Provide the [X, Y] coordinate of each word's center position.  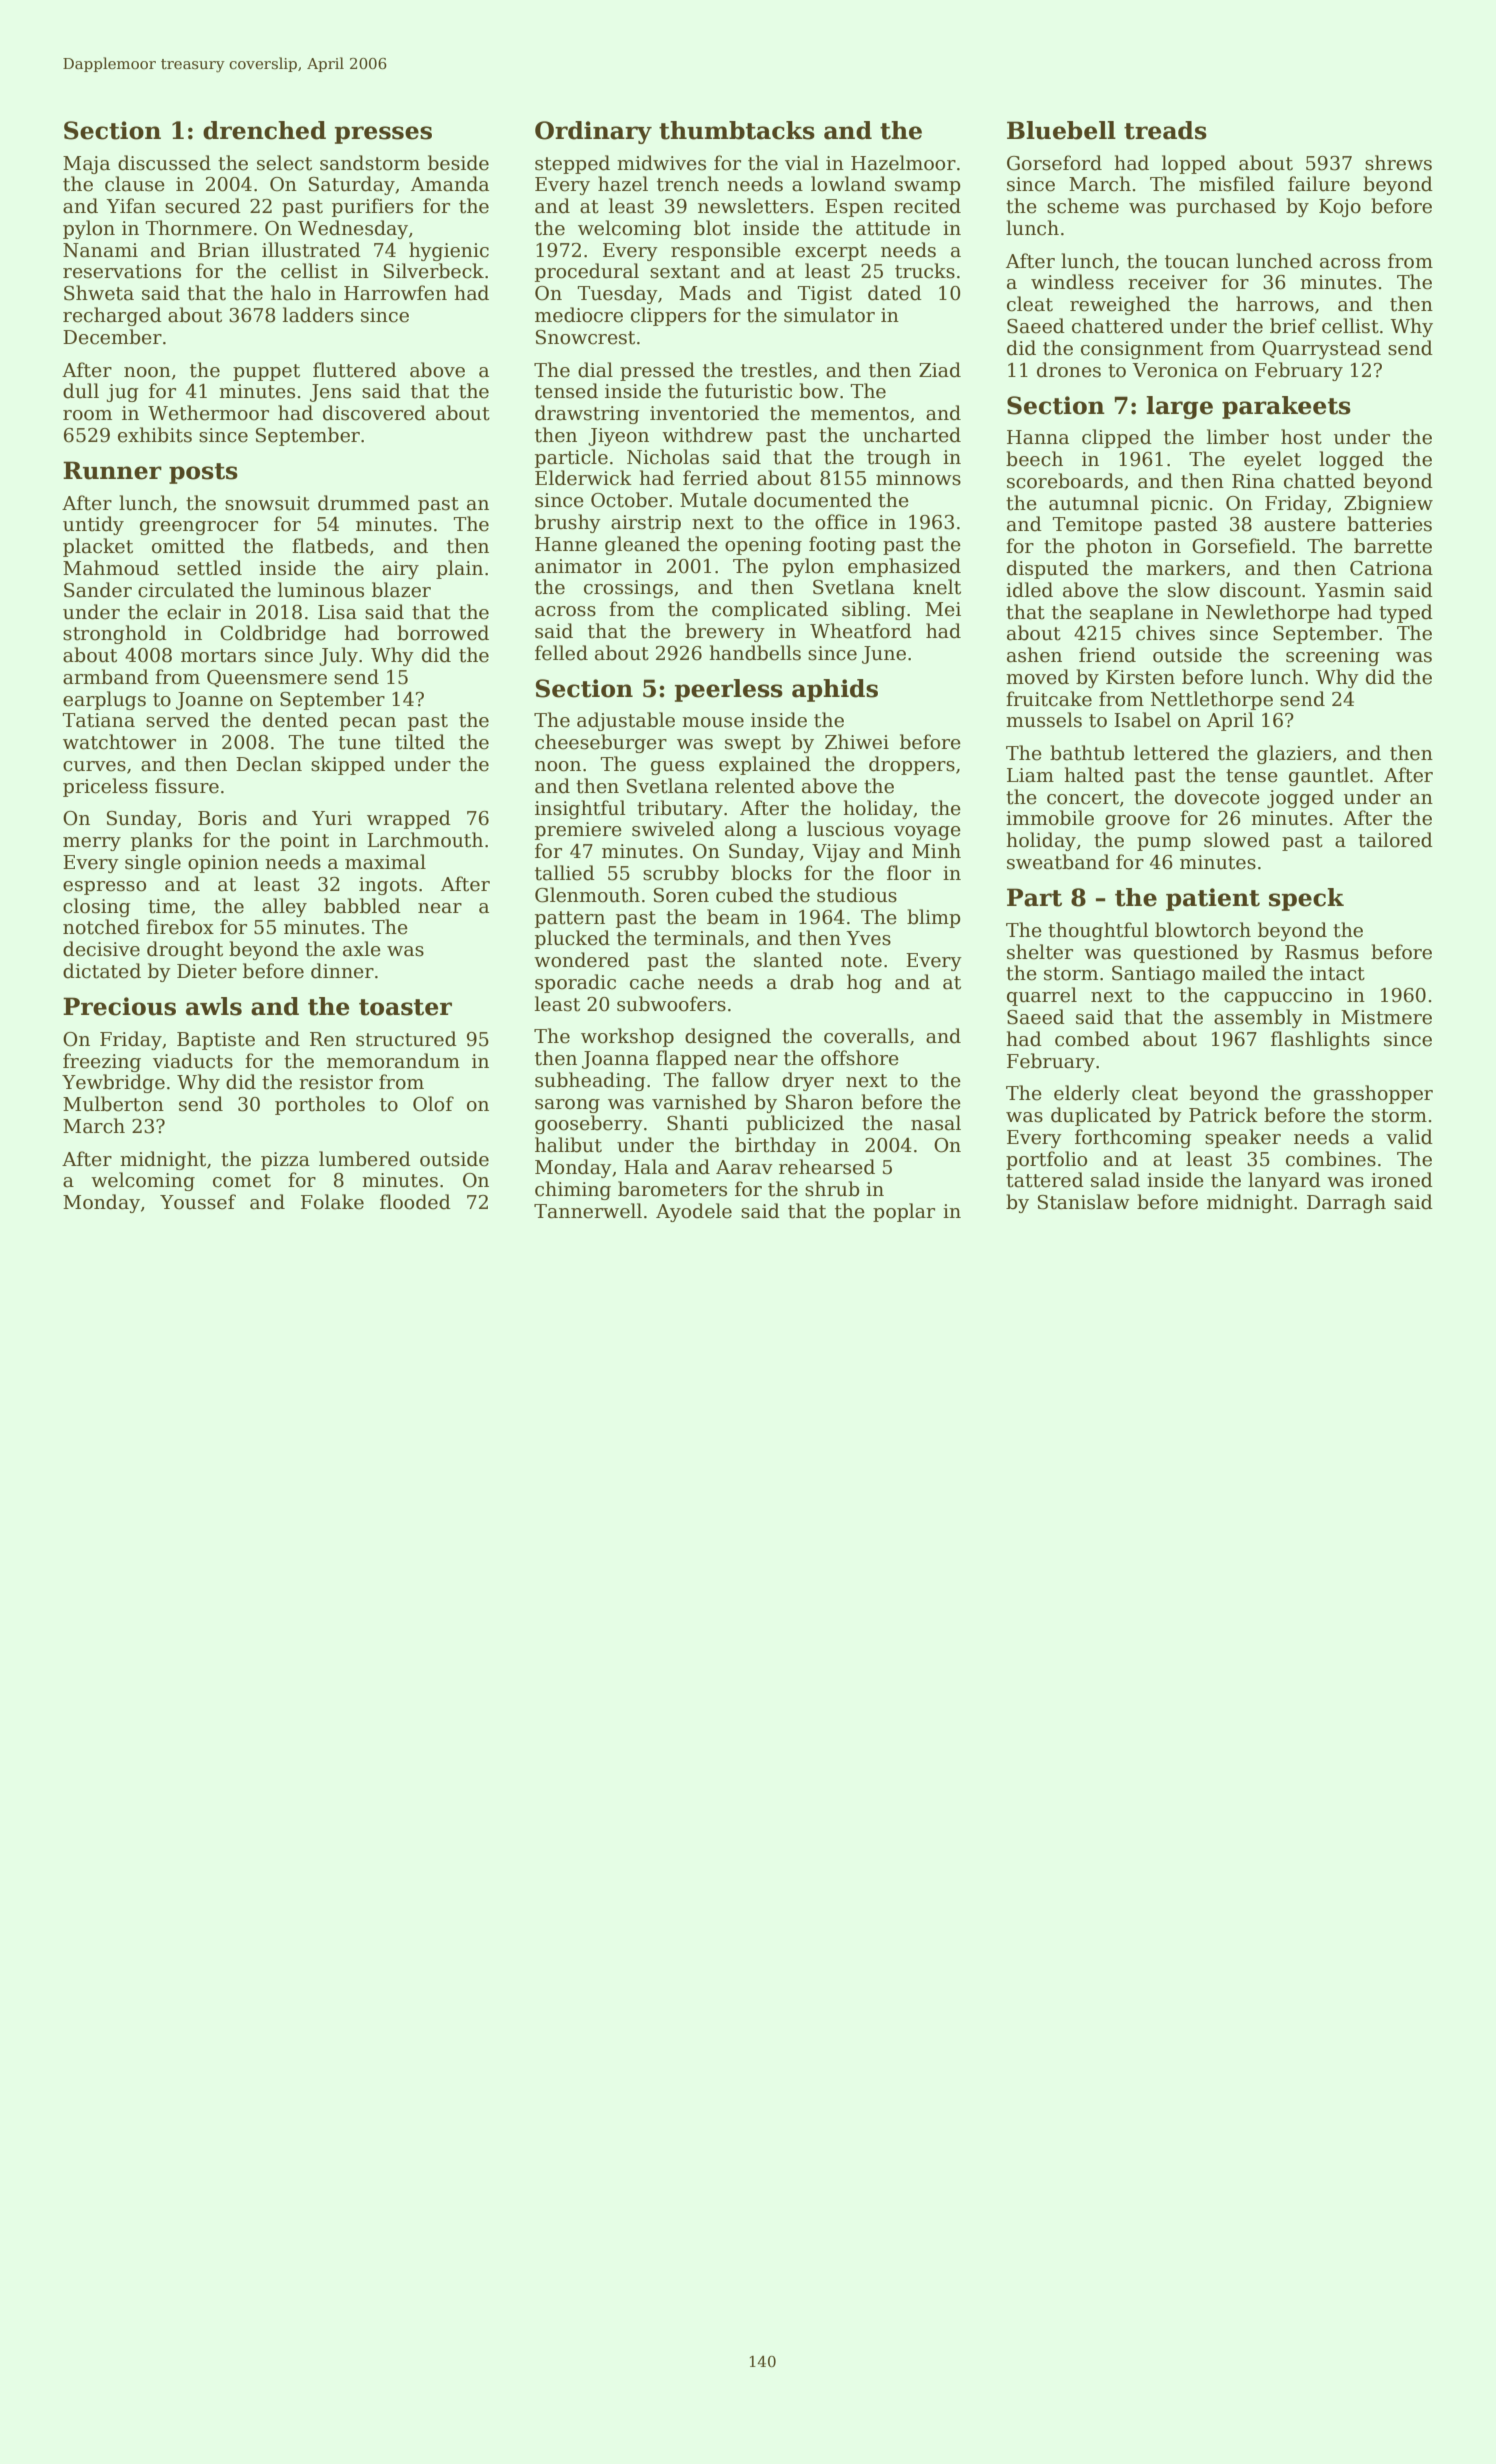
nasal [936, 1123]
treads [1165, 130]
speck [1306, 899]
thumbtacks [737, 130]
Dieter [207, 971]
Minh [936, 850]
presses [383, 135]
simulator [829, 315]
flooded [415, 1202]
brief [1293, 326]
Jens [330, 393]
